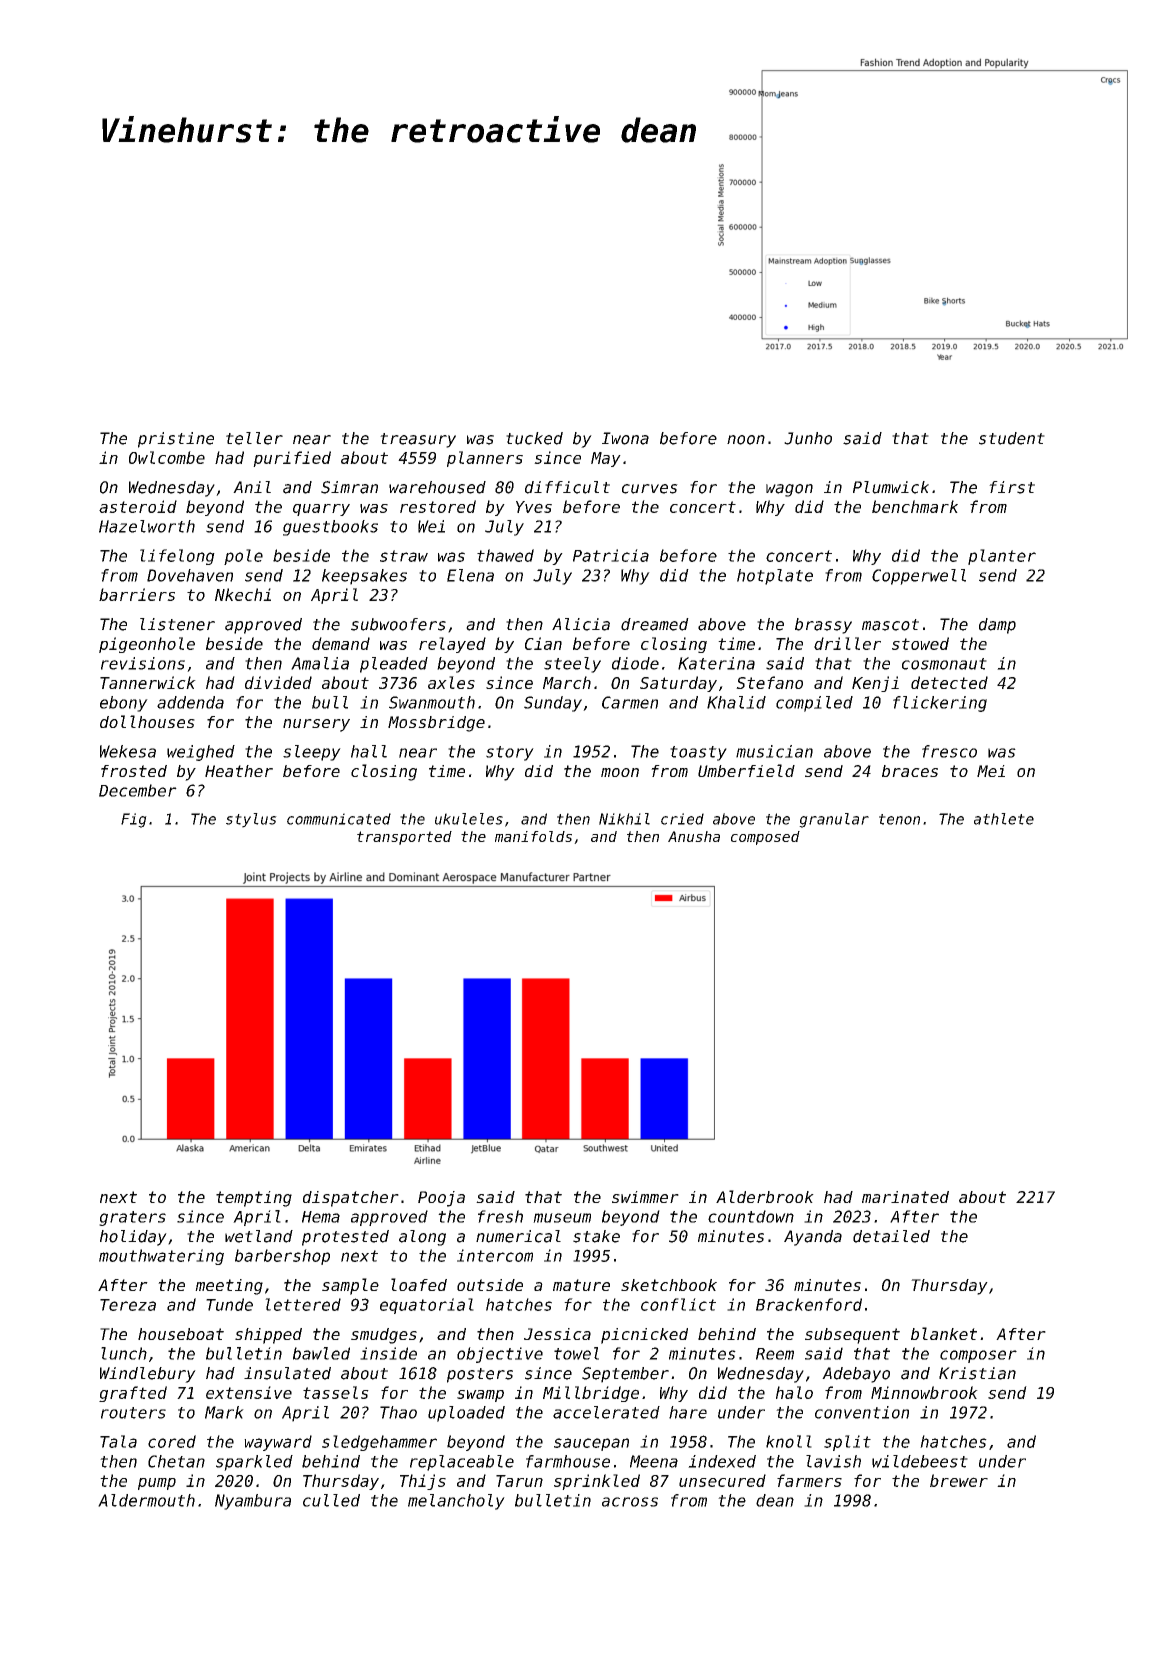  Describe the element at coordinates (899, 819) in the screenshot. I see `tenon` at that location.
